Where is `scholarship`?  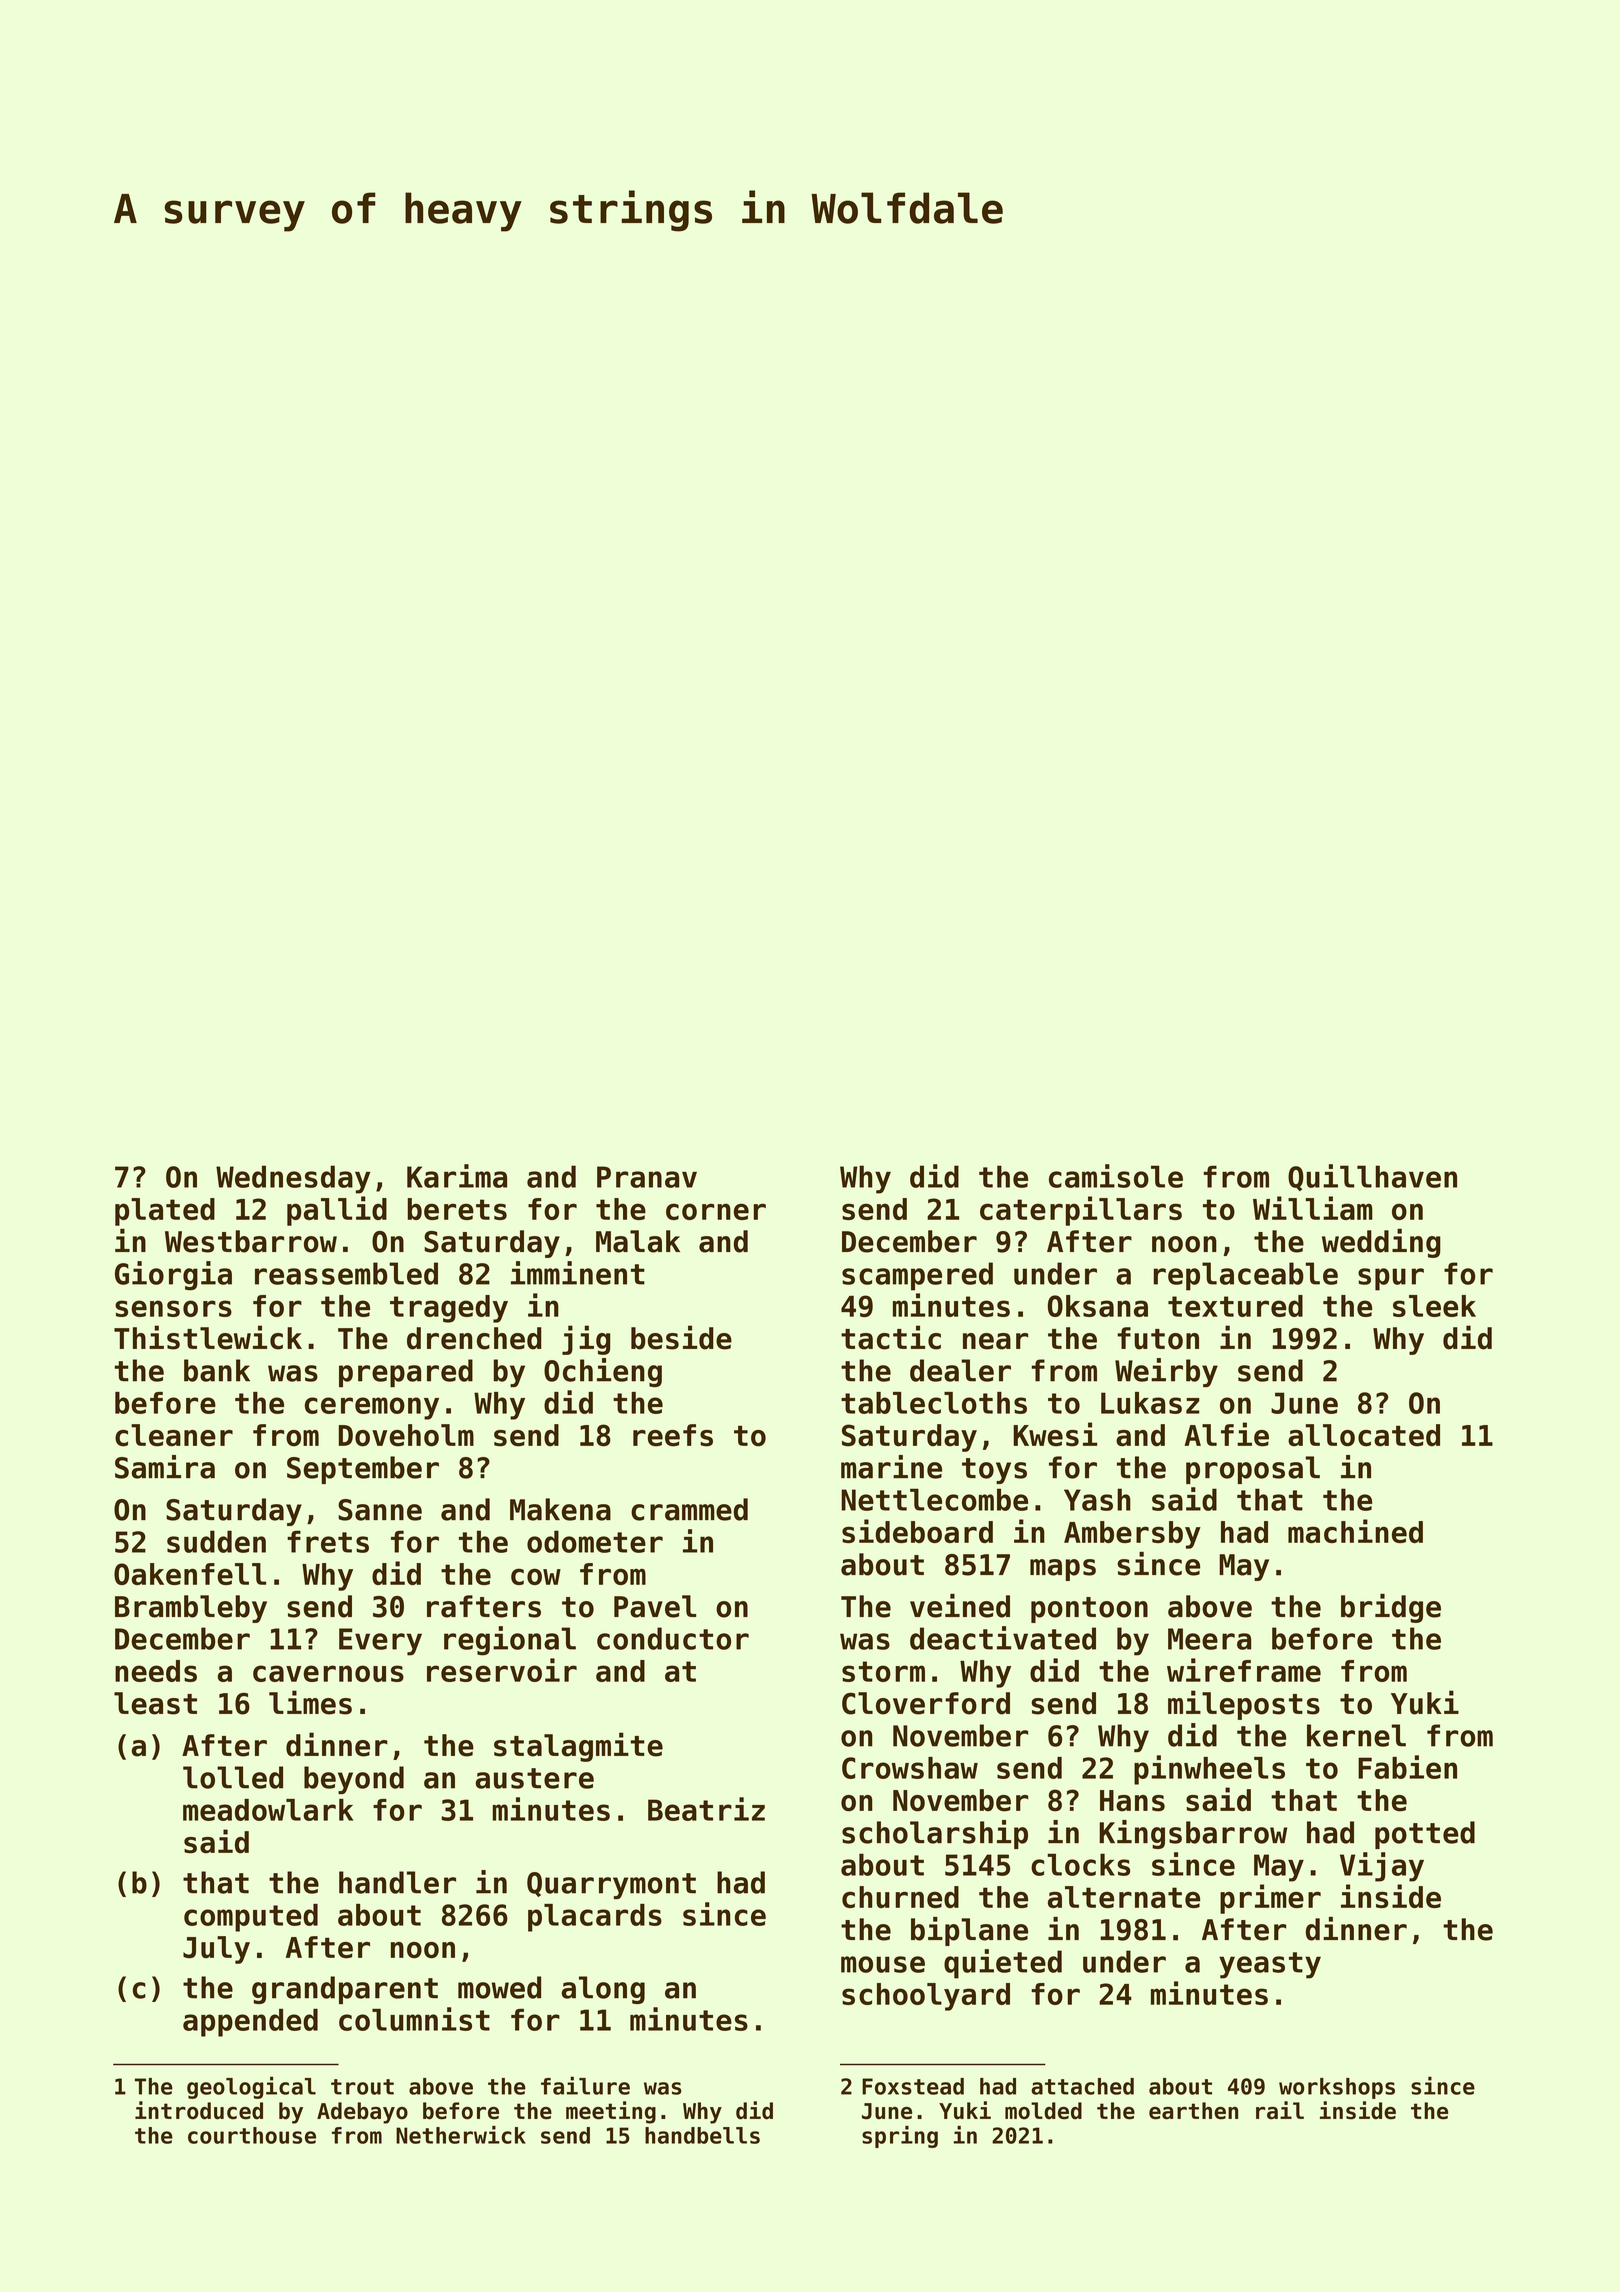
scholarship is located at coordinates (935, 1834).
